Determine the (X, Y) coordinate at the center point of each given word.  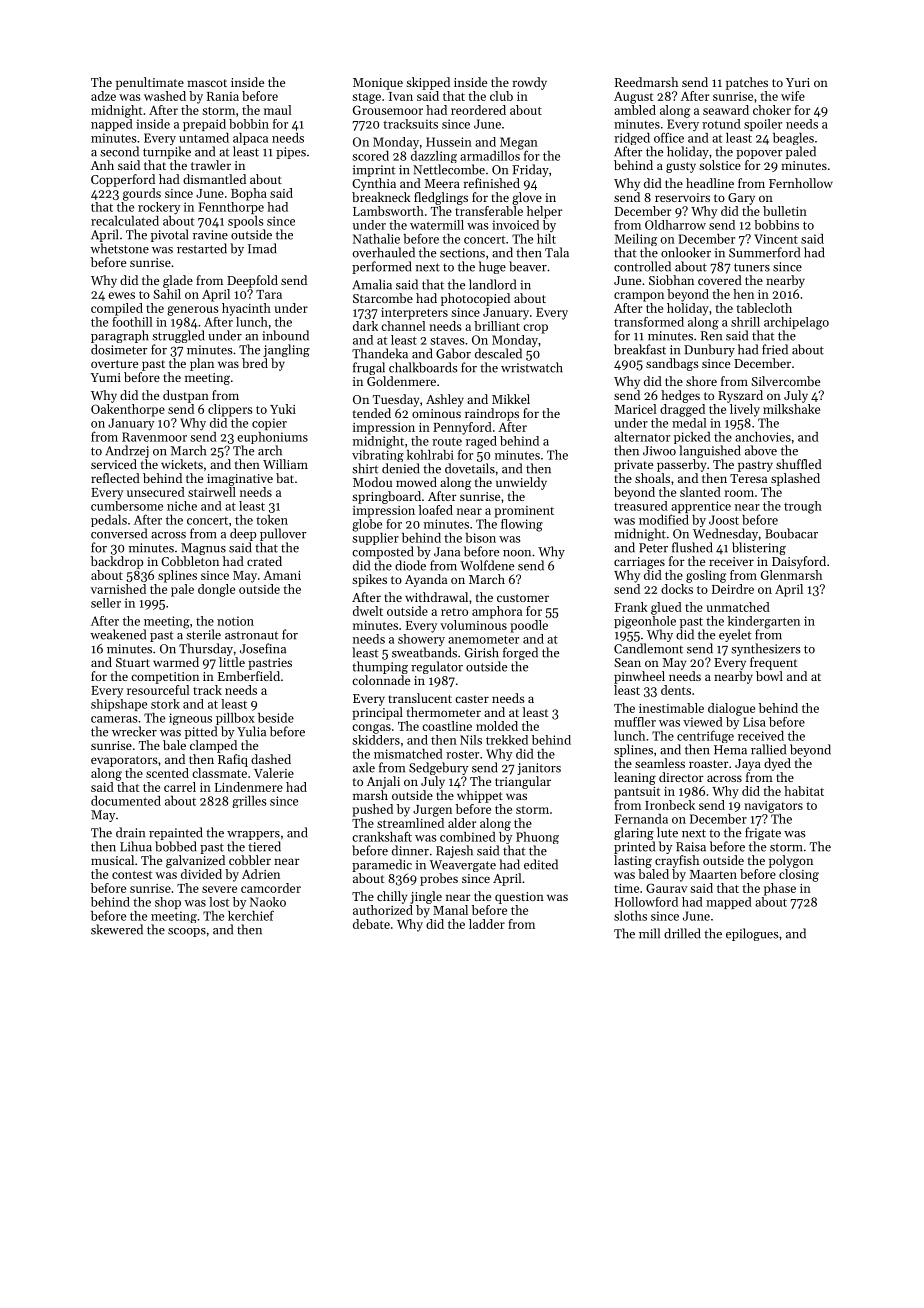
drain (130, 832)
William (285, 464)
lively (745, 410)
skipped (428, 83)
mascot (207, 83)
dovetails (470, 468)
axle (364, 767)
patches (747, 83)
